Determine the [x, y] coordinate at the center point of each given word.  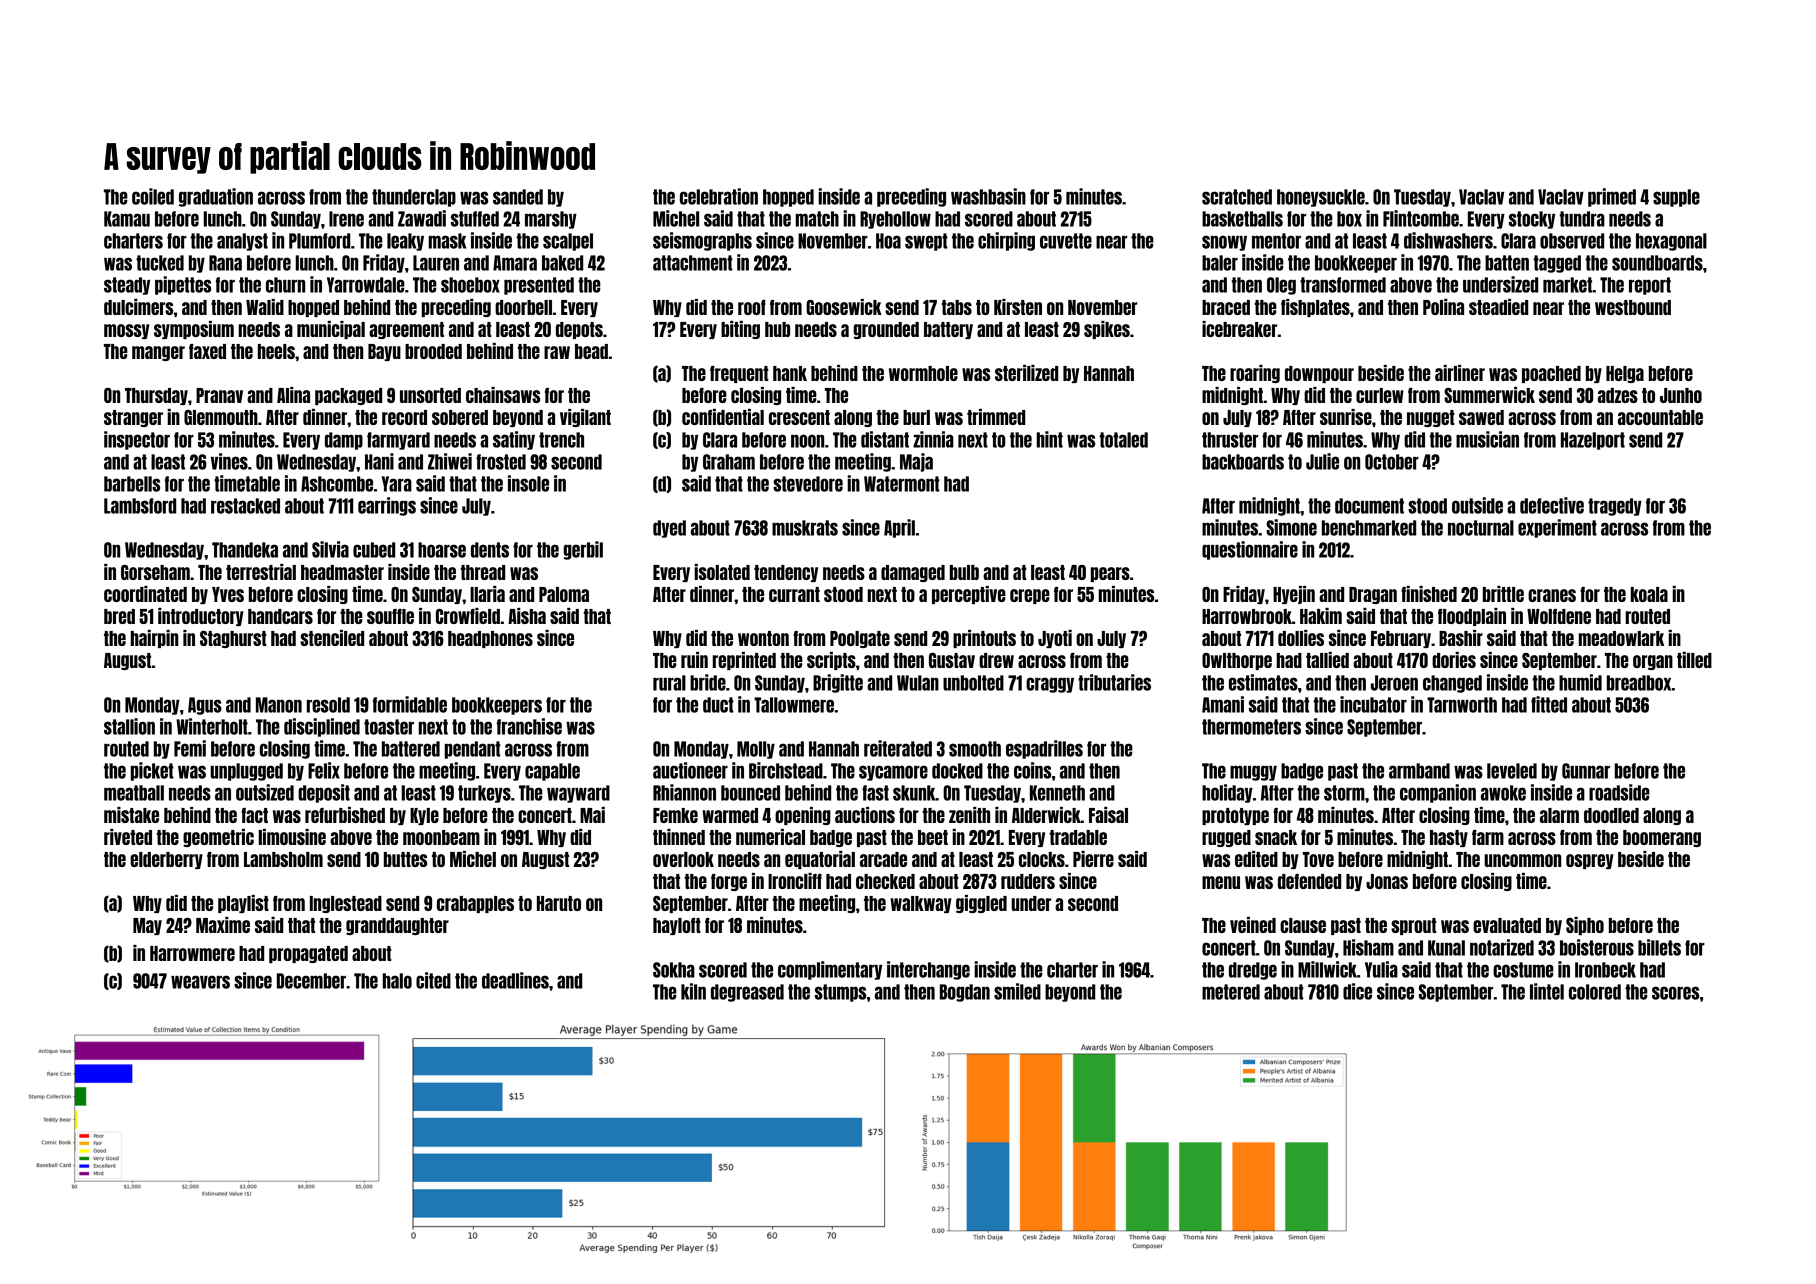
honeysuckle [1321, 198]
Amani [1223, 704]
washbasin [988, 196]
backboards [1243, 462]
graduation [216, 197]
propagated [308, 954]
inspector [137, 440]
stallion [129, 726]
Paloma [564, 594]
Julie [1322, 461]
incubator [1373, 704]
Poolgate [860, 639]
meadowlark [1621, 638]
